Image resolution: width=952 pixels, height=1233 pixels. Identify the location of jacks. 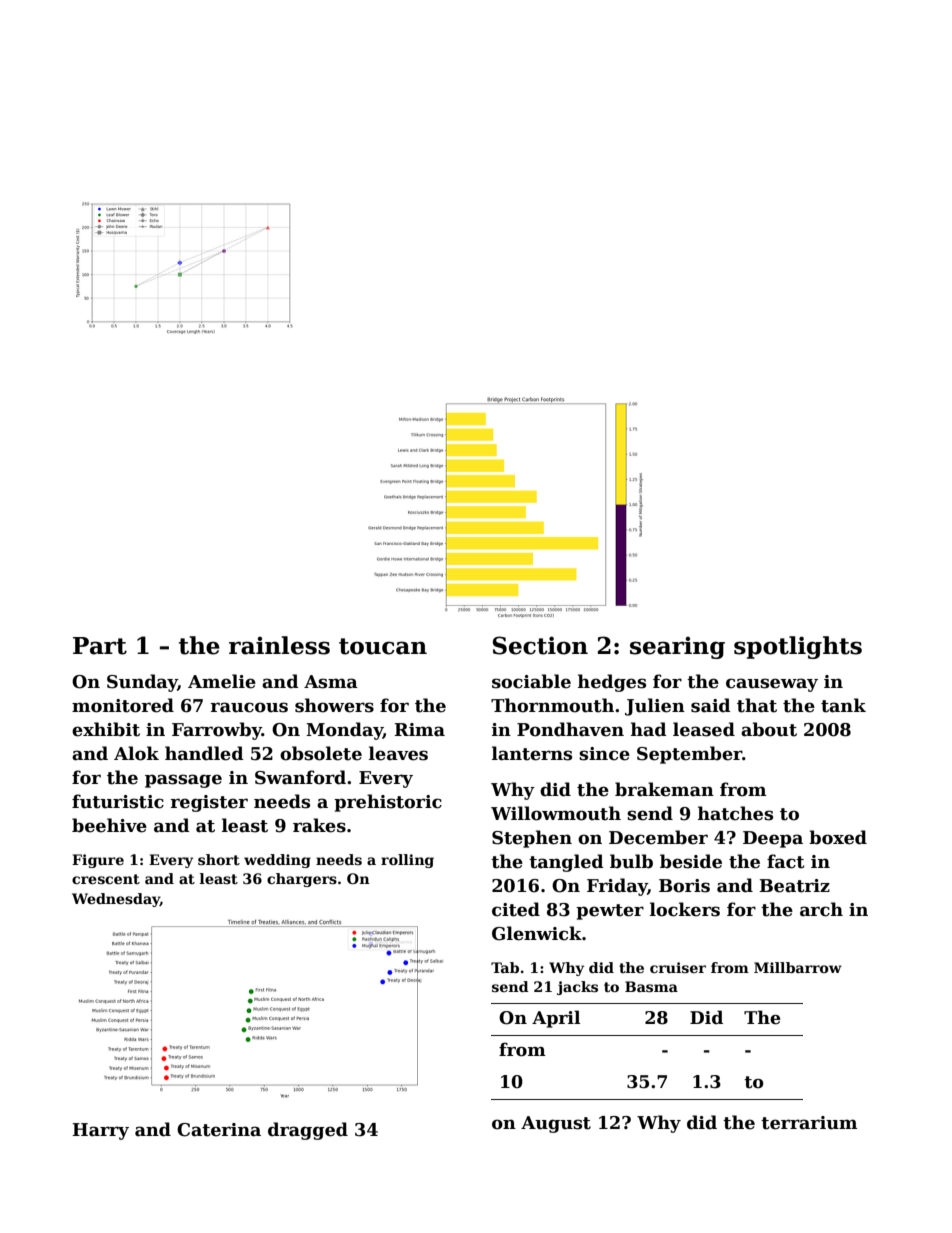
(577, 988).
